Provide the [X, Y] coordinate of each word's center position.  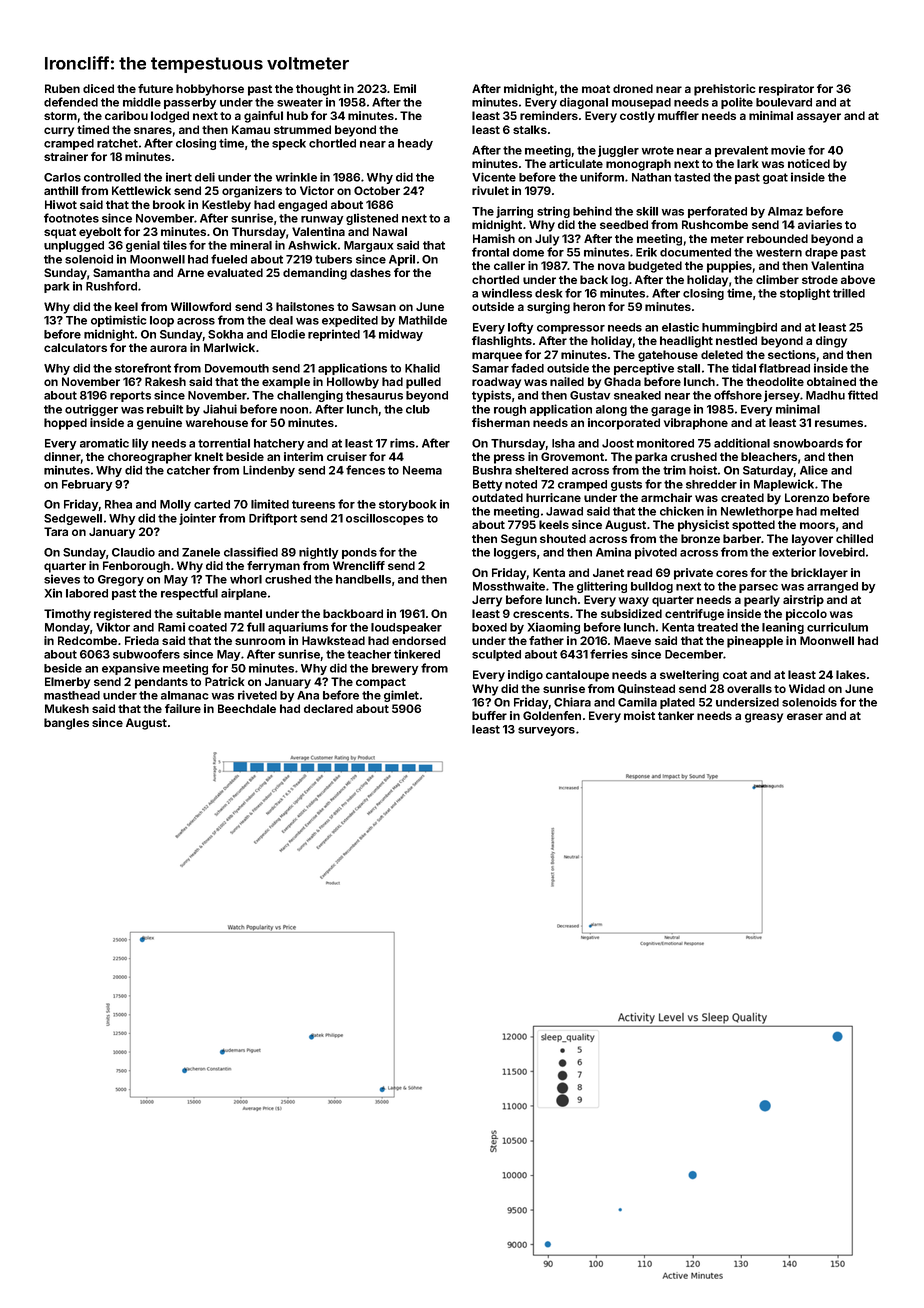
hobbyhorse [210, 90]
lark [747, 163]
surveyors [546, 731]
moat [596, 89]
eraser [805, 716]
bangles [66, 724]
